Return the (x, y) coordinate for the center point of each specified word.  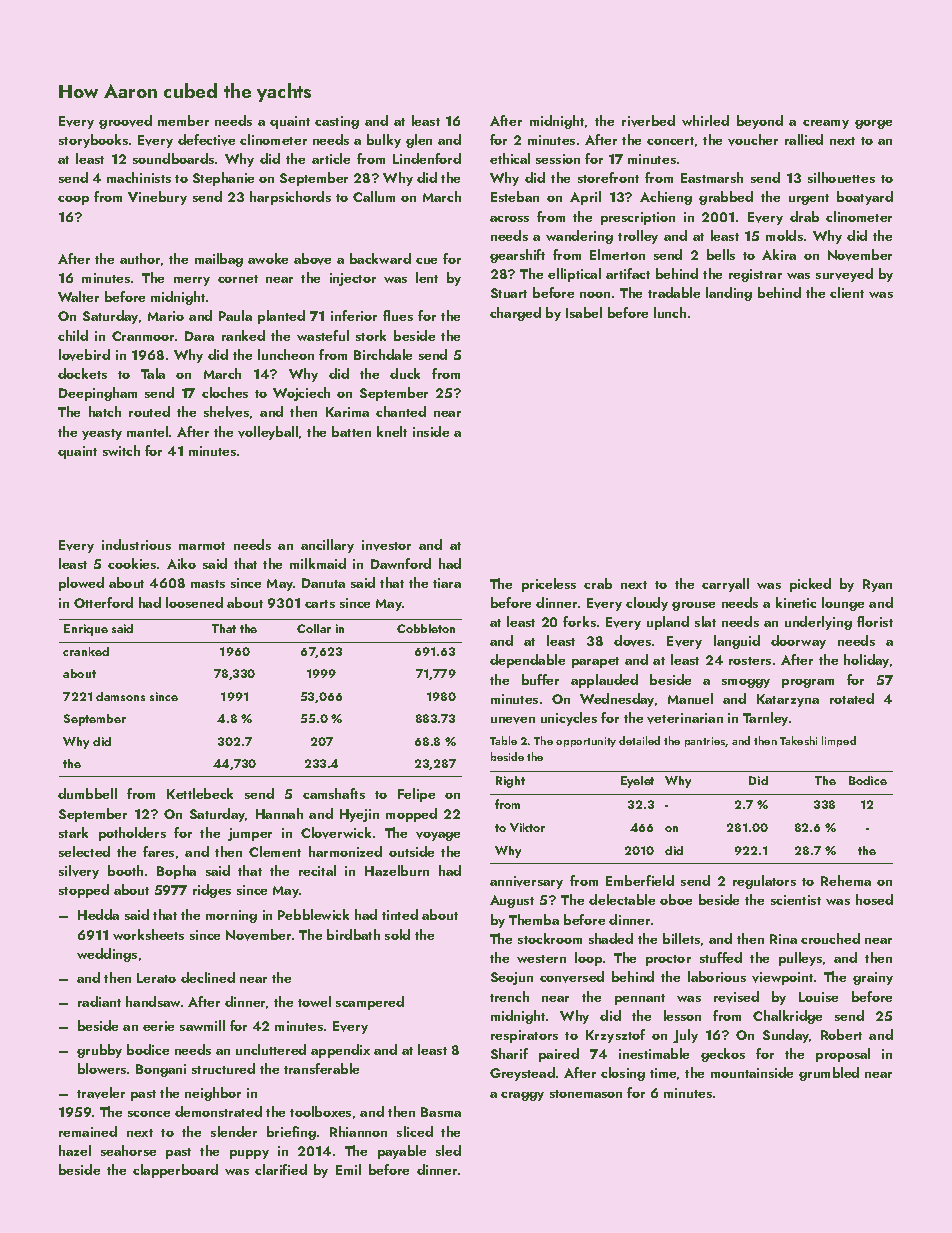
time (663, 1073)
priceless (549, 585)
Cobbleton (426, 628)
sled (448, 1150)
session (558, 159)
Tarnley (765, 719)
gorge (873, 124)
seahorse (128, 1150)
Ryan (877, 585)
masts (208, 584)
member (183, 120)
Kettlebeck (200, 793)
